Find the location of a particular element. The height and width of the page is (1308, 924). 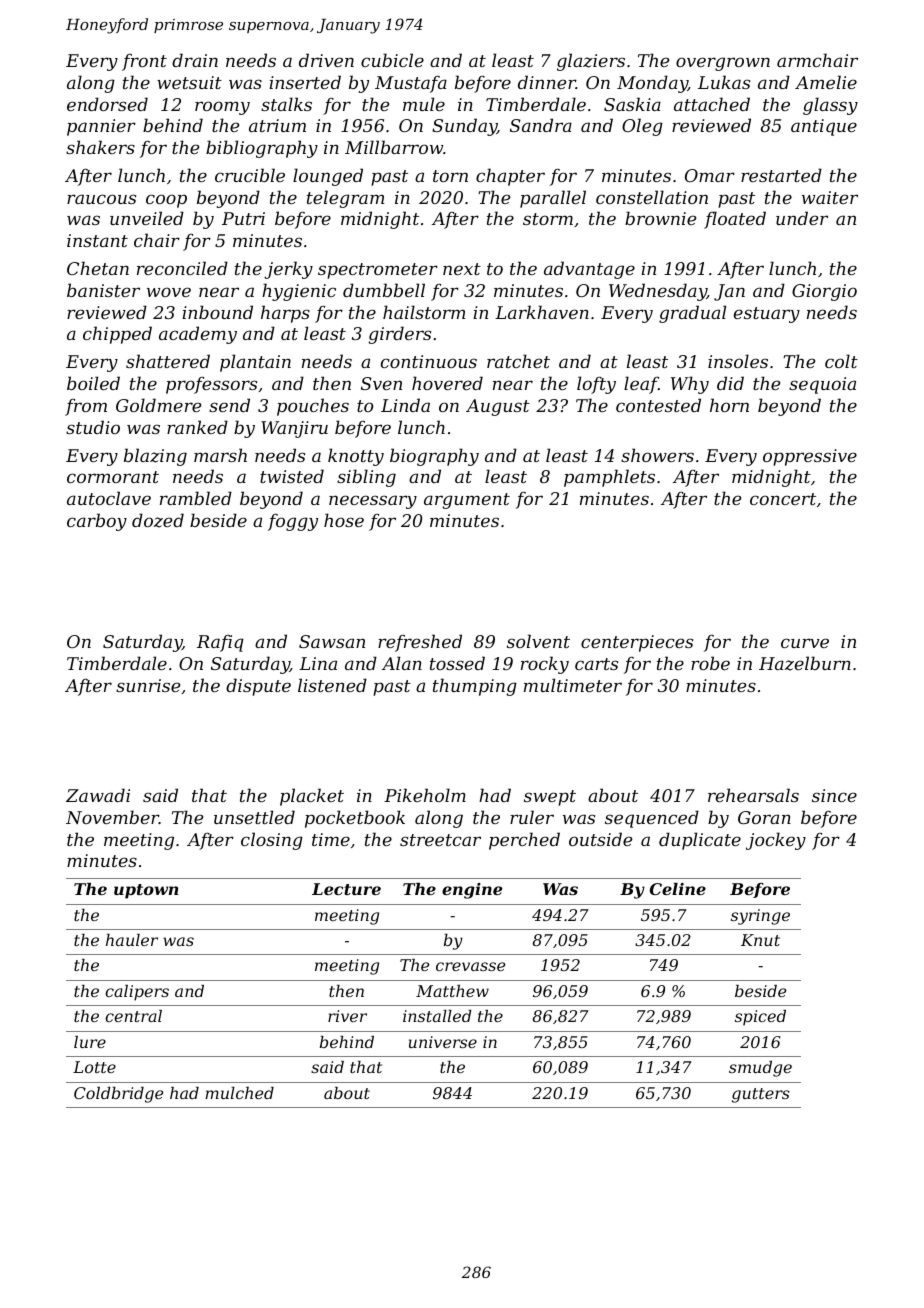

dumbbell is located at coordinates (384, 290).
